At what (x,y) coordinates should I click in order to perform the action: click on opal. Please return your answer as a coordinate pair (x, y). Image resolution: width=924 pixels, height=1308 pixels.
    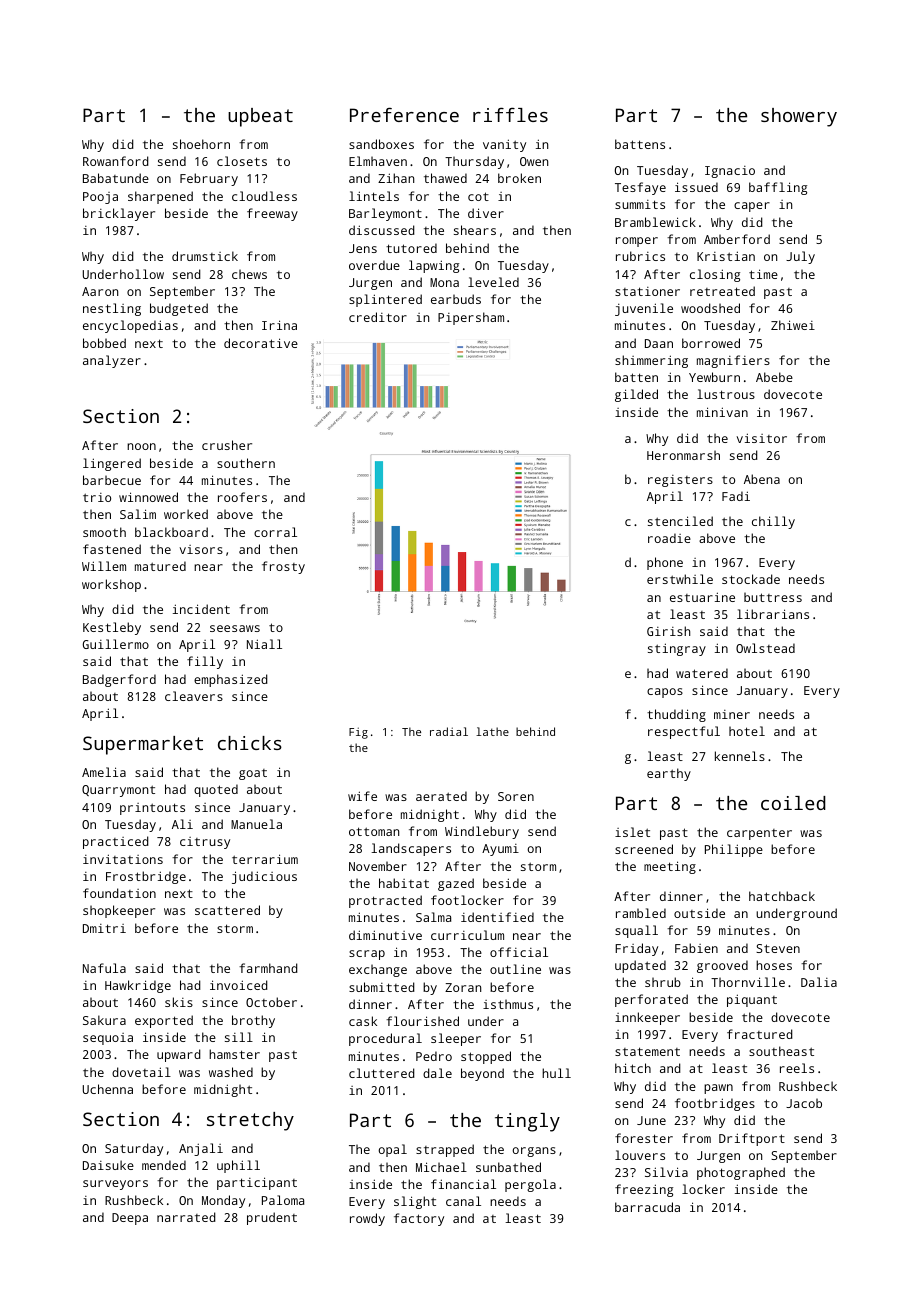
    Looking at the image, I should click on (392, 1150).
